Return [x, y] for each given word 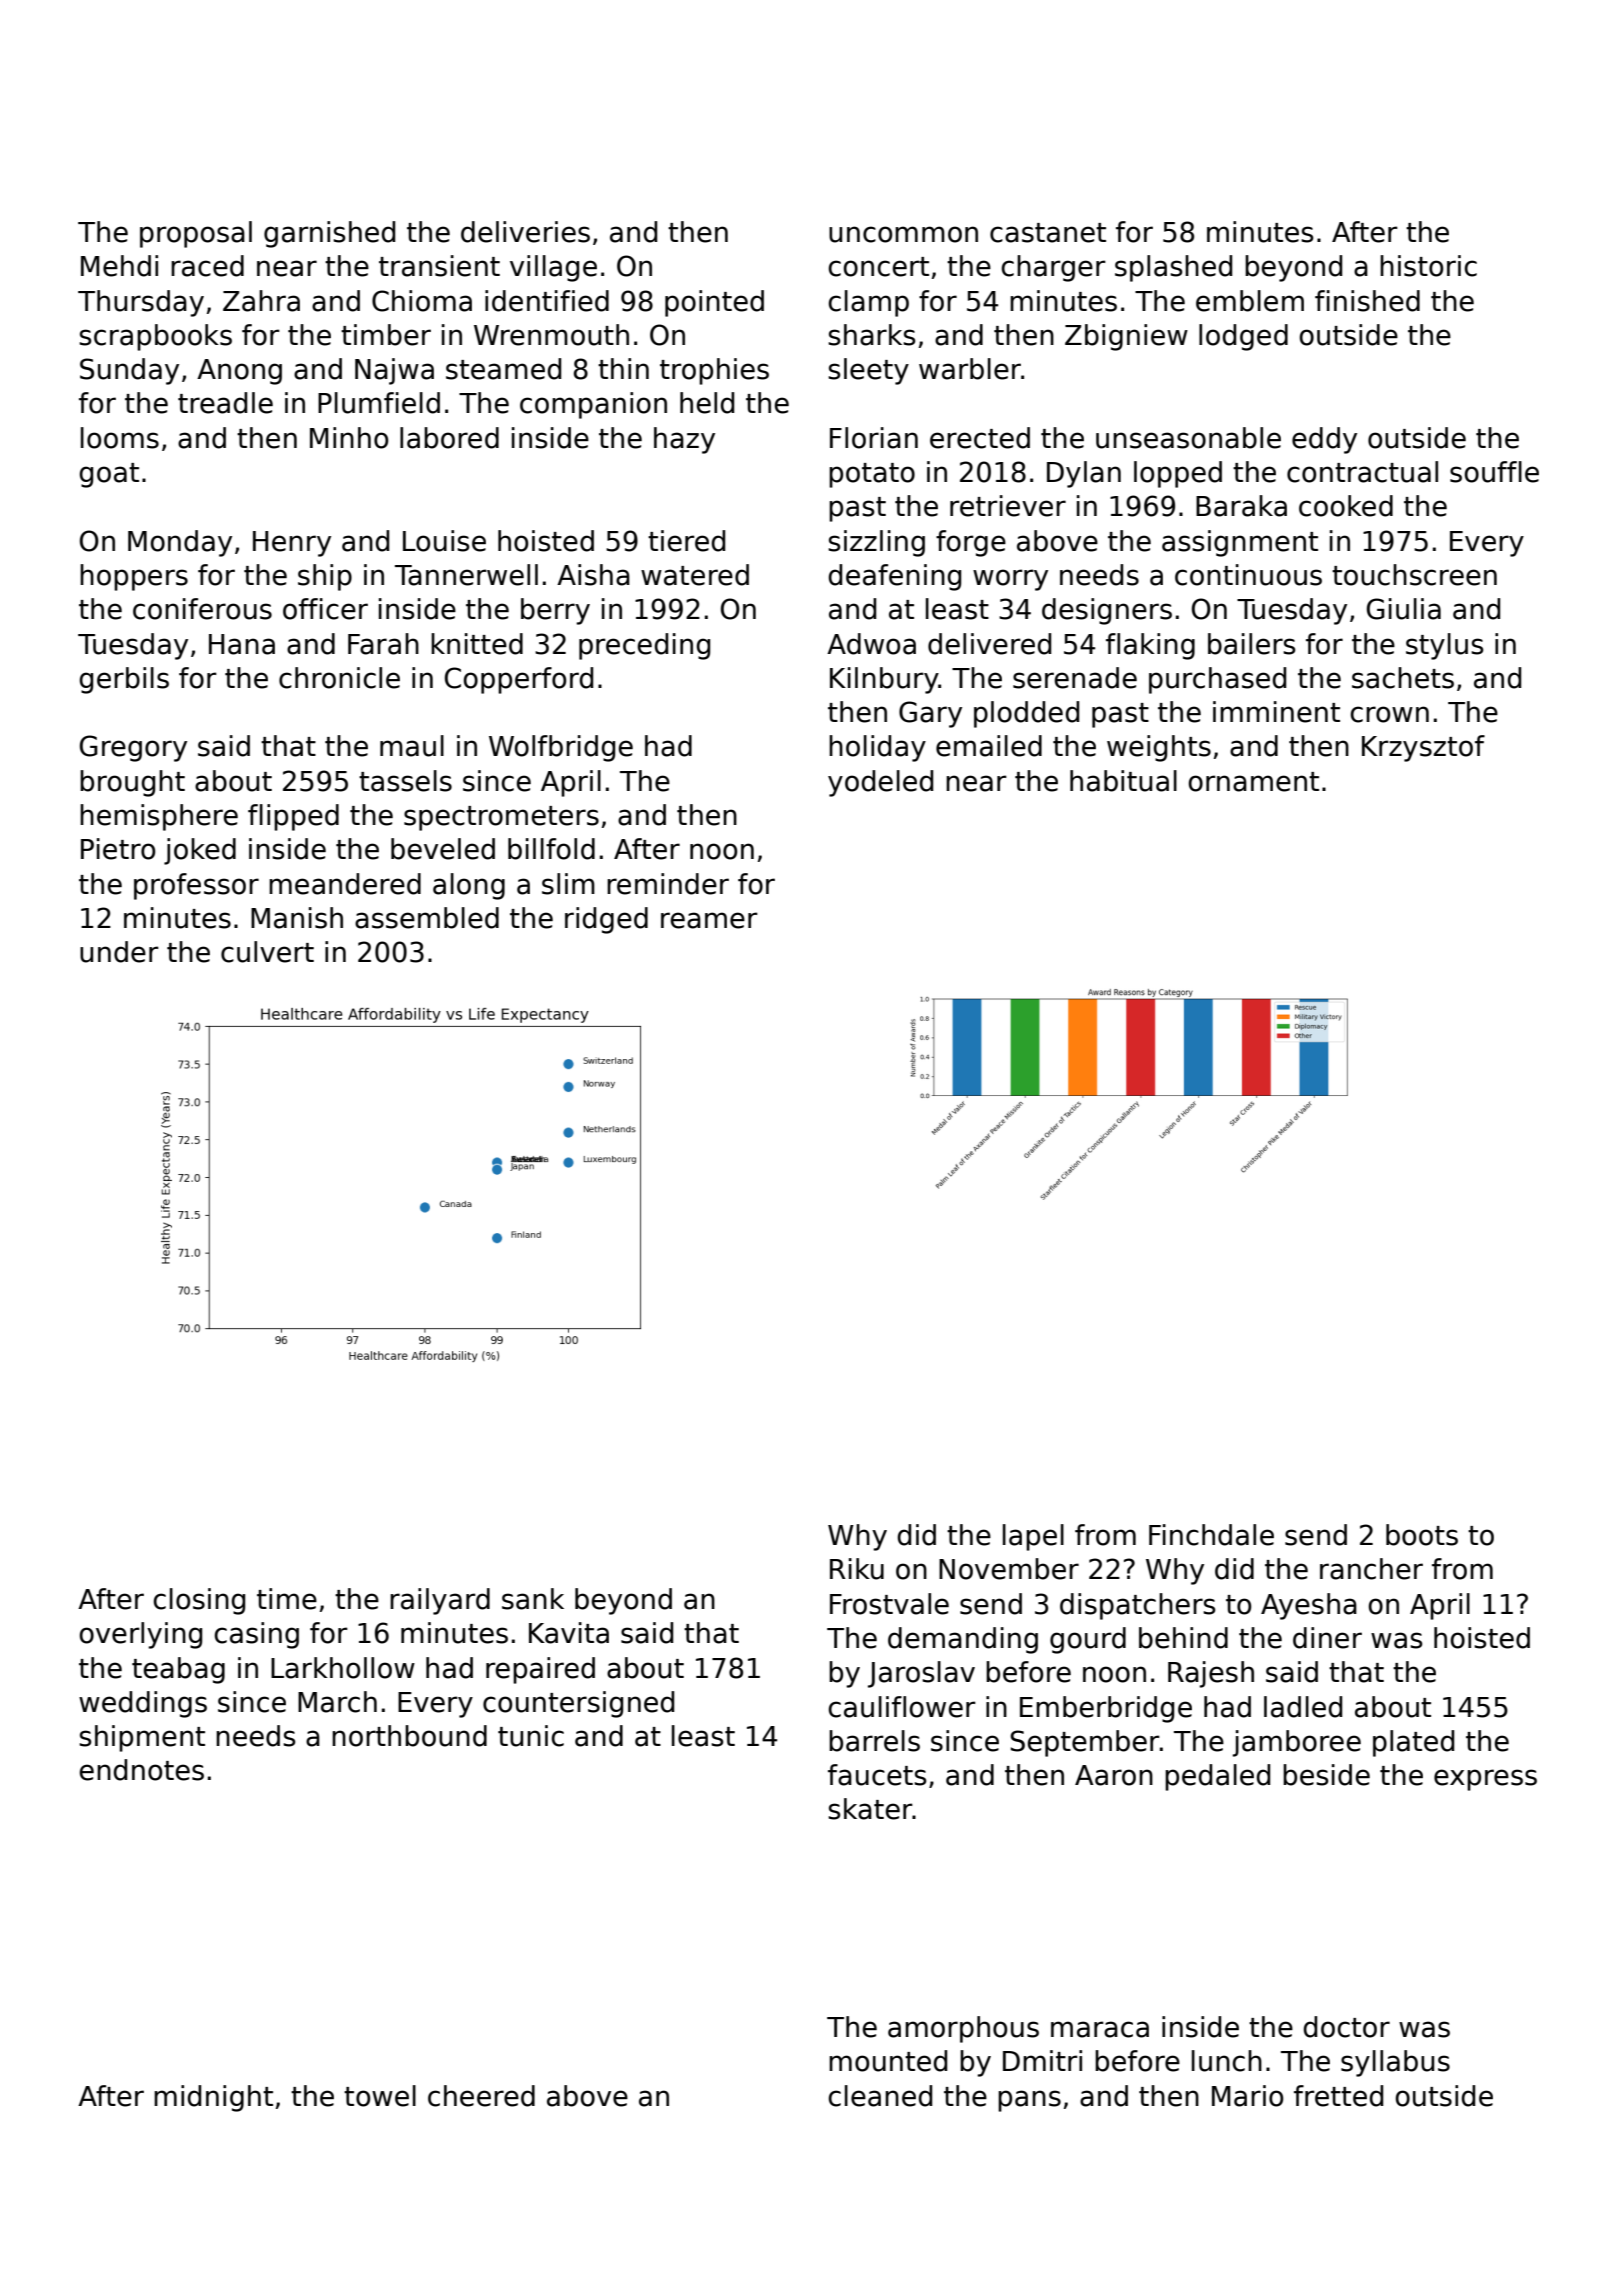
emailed [989, 746]
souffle [1494, 472]
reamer [709, 920]
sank [533, 1599]
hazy [684, 440]
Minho [349, 438]
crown [1389, 714]
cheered [481, 2096]
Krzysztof [1423, 748]
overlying [140, 1635]
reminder [668, 884]
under [119, 952]
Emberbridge [1106, 1709]
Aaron [1114, 1775]
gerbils [124, 680]
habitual [1123, 781]
